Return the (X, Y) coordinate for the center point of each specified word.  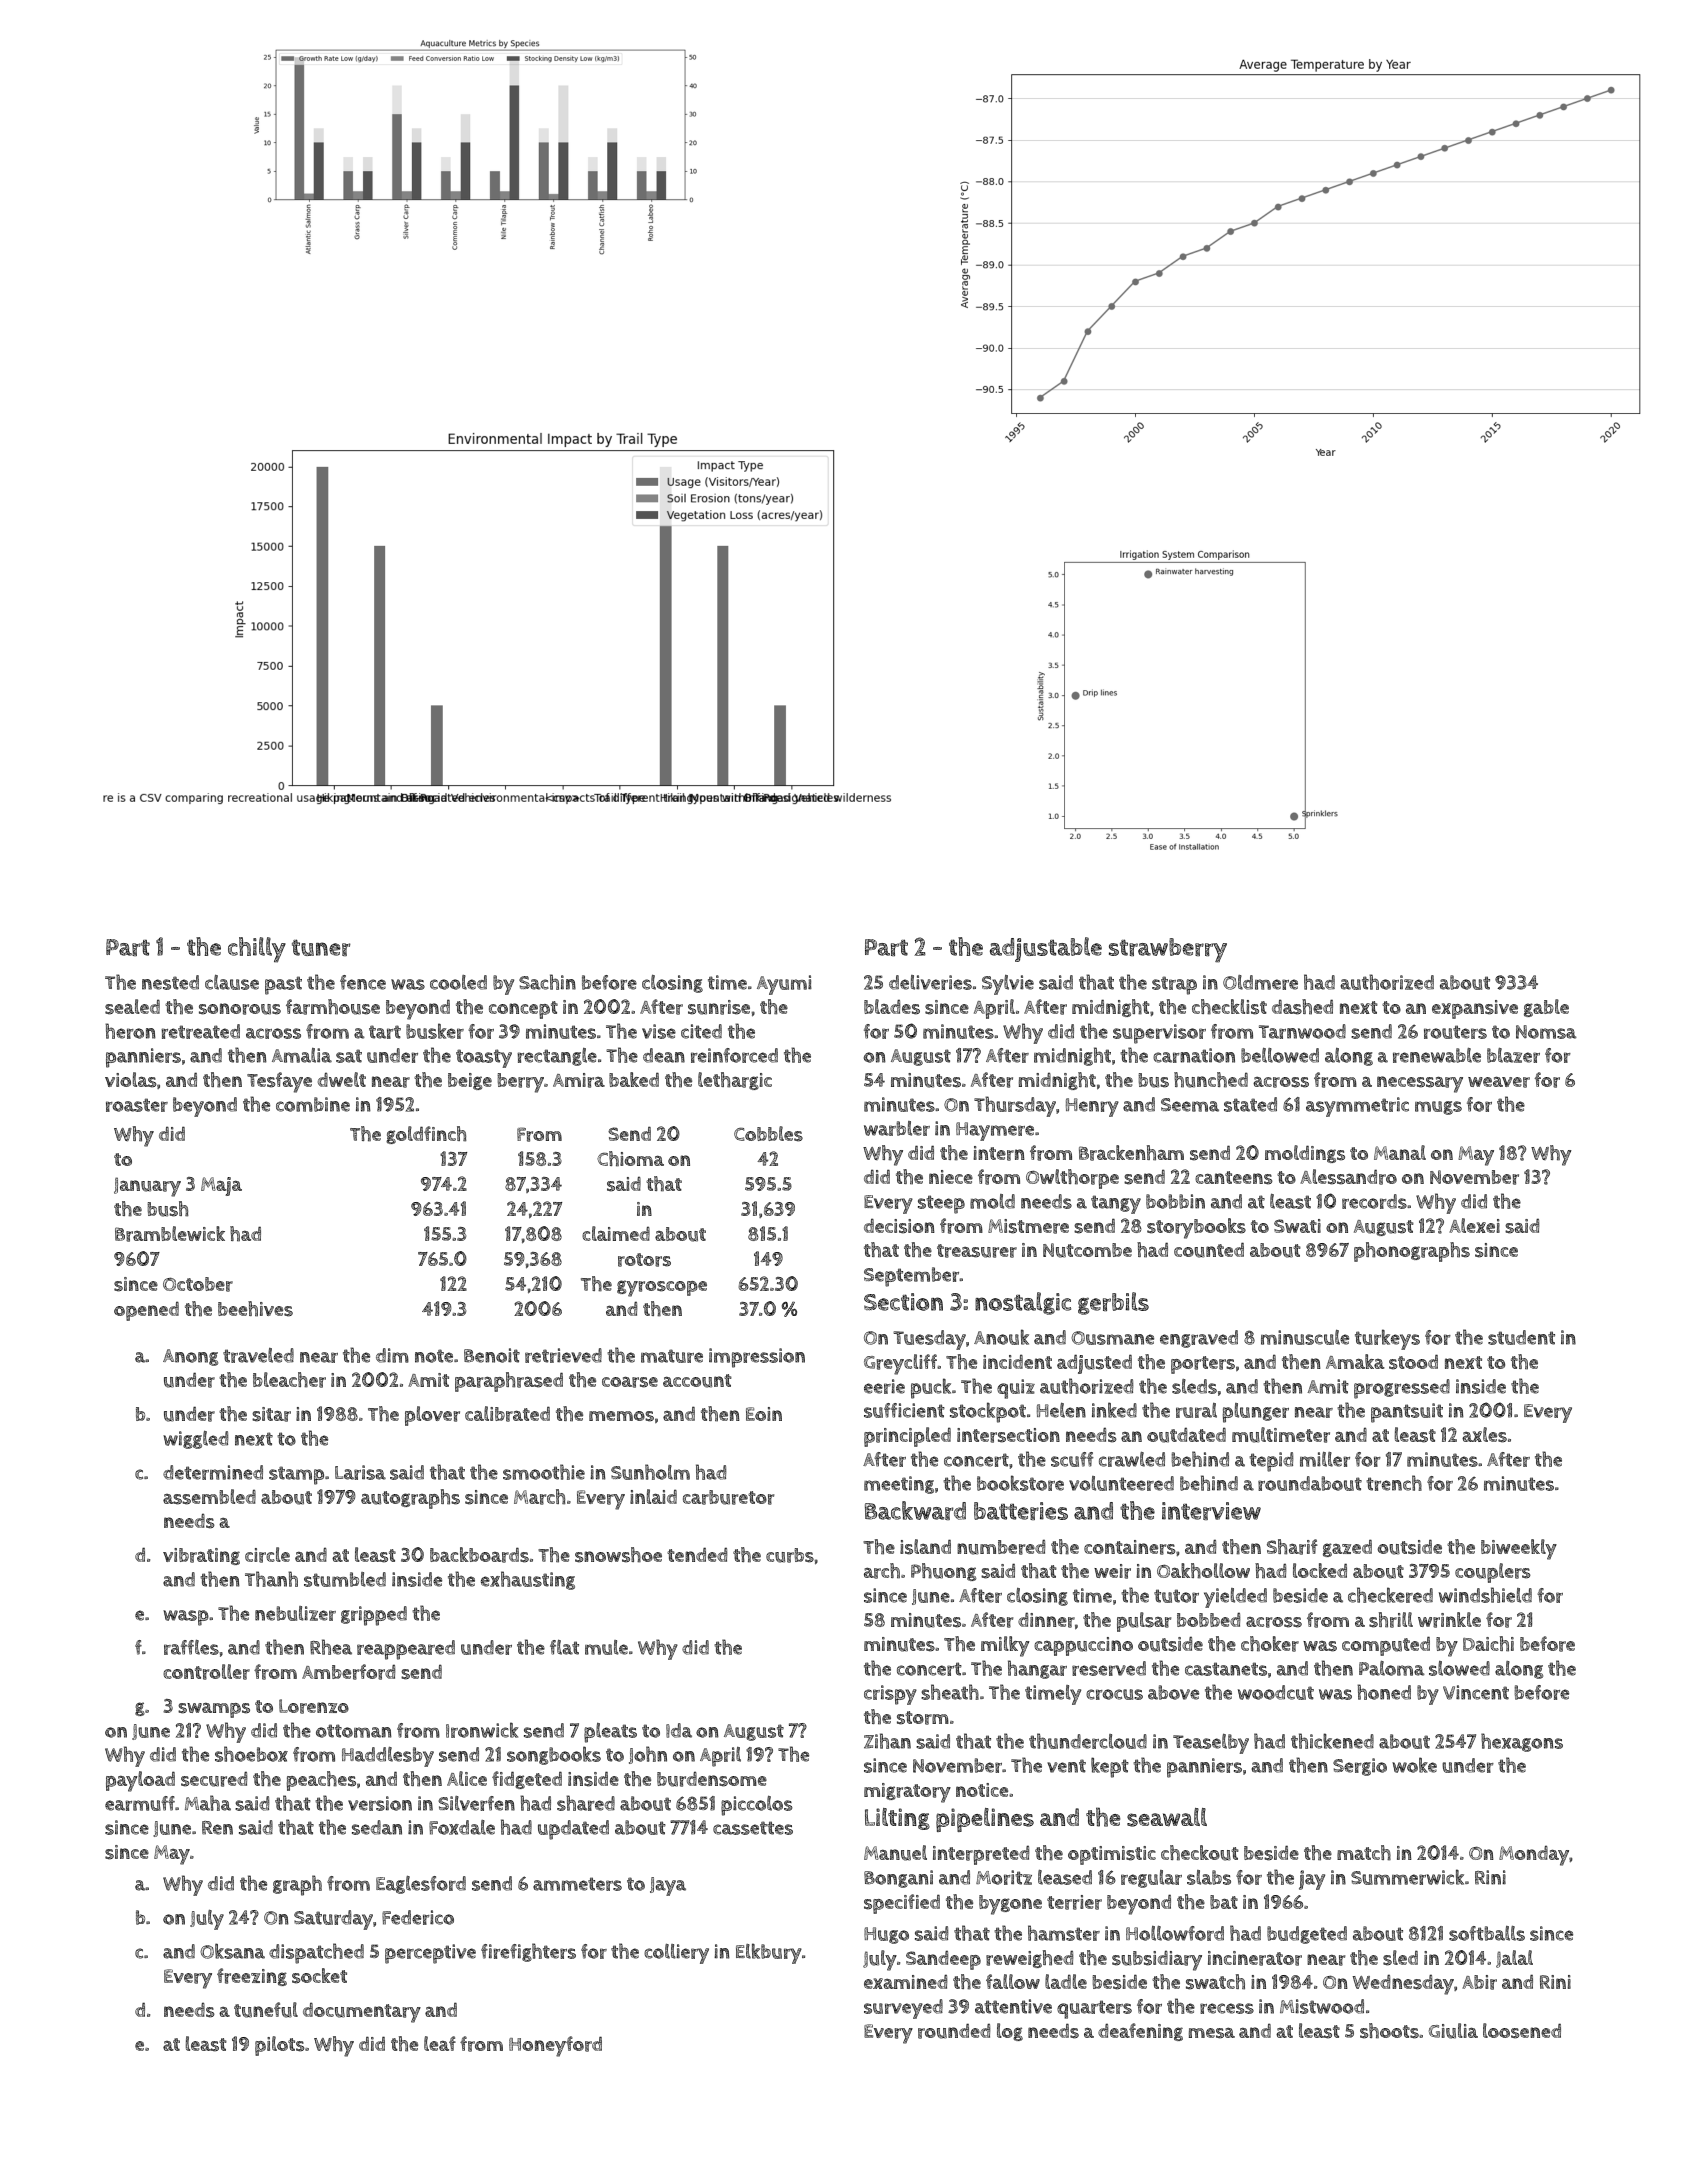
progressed (1402, 1389)
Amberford (349, 1672)
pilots (280, 2046)
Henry (1092, 1107)
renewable (1437, 1055)
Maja (221, 1186)
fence (363, 982)
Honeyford (555, 2046)
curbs (790, 1555)
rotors (644, 1260)
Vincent (1476, 1692)
